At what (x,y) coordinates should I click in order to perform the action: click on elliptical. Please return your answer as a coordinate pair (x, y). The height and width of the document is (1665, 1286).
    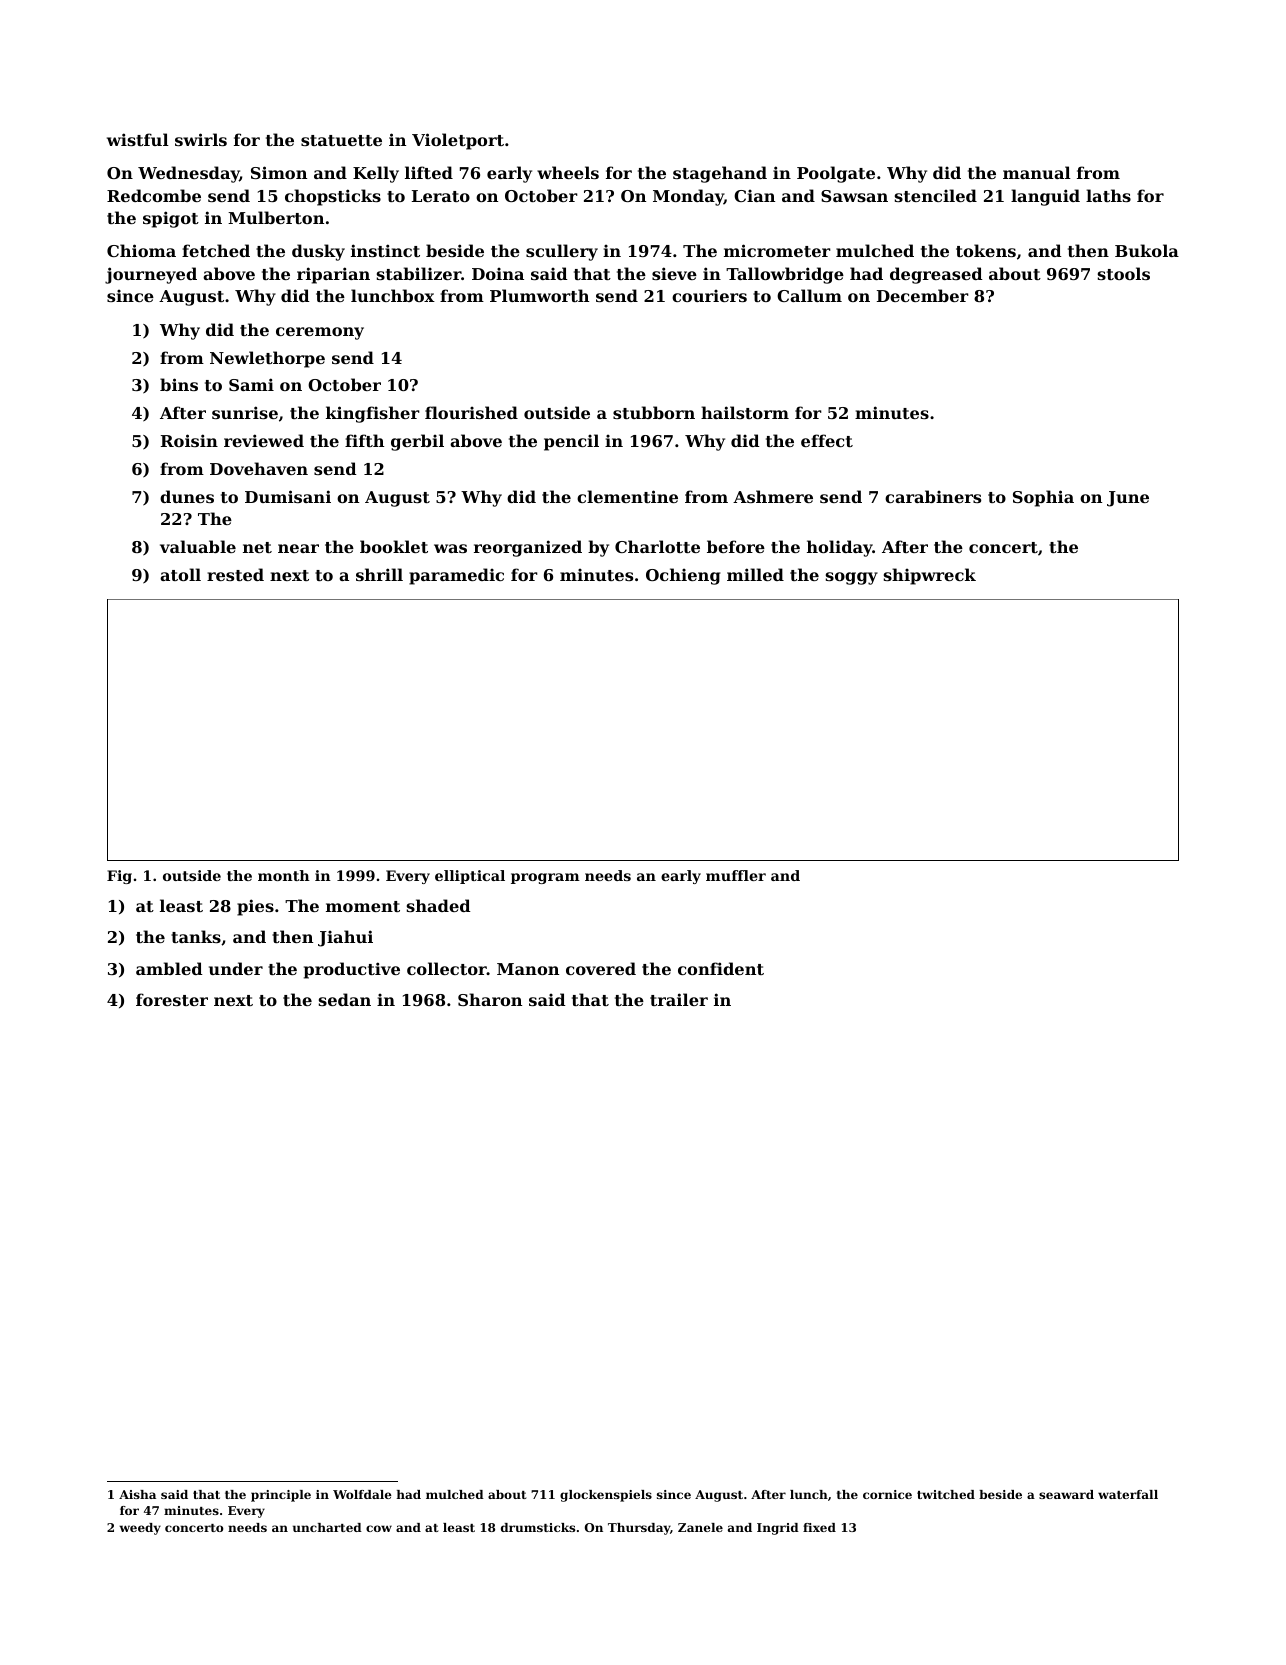
    Looking at the image, I should click on (470, 877).
